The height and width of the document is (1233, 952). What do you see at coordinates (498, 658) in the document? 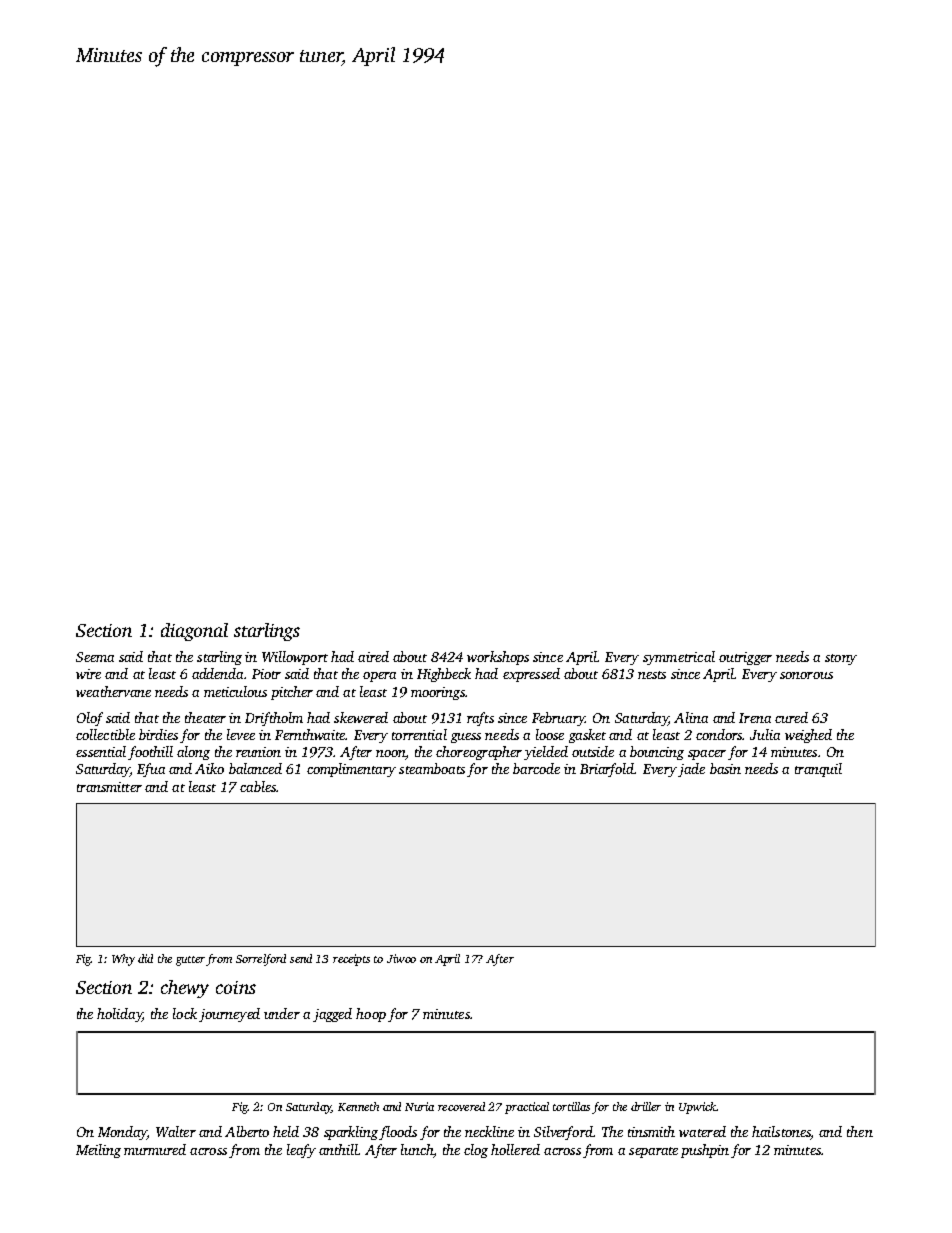
I see `workshops` at bounding box center [498, 658].
